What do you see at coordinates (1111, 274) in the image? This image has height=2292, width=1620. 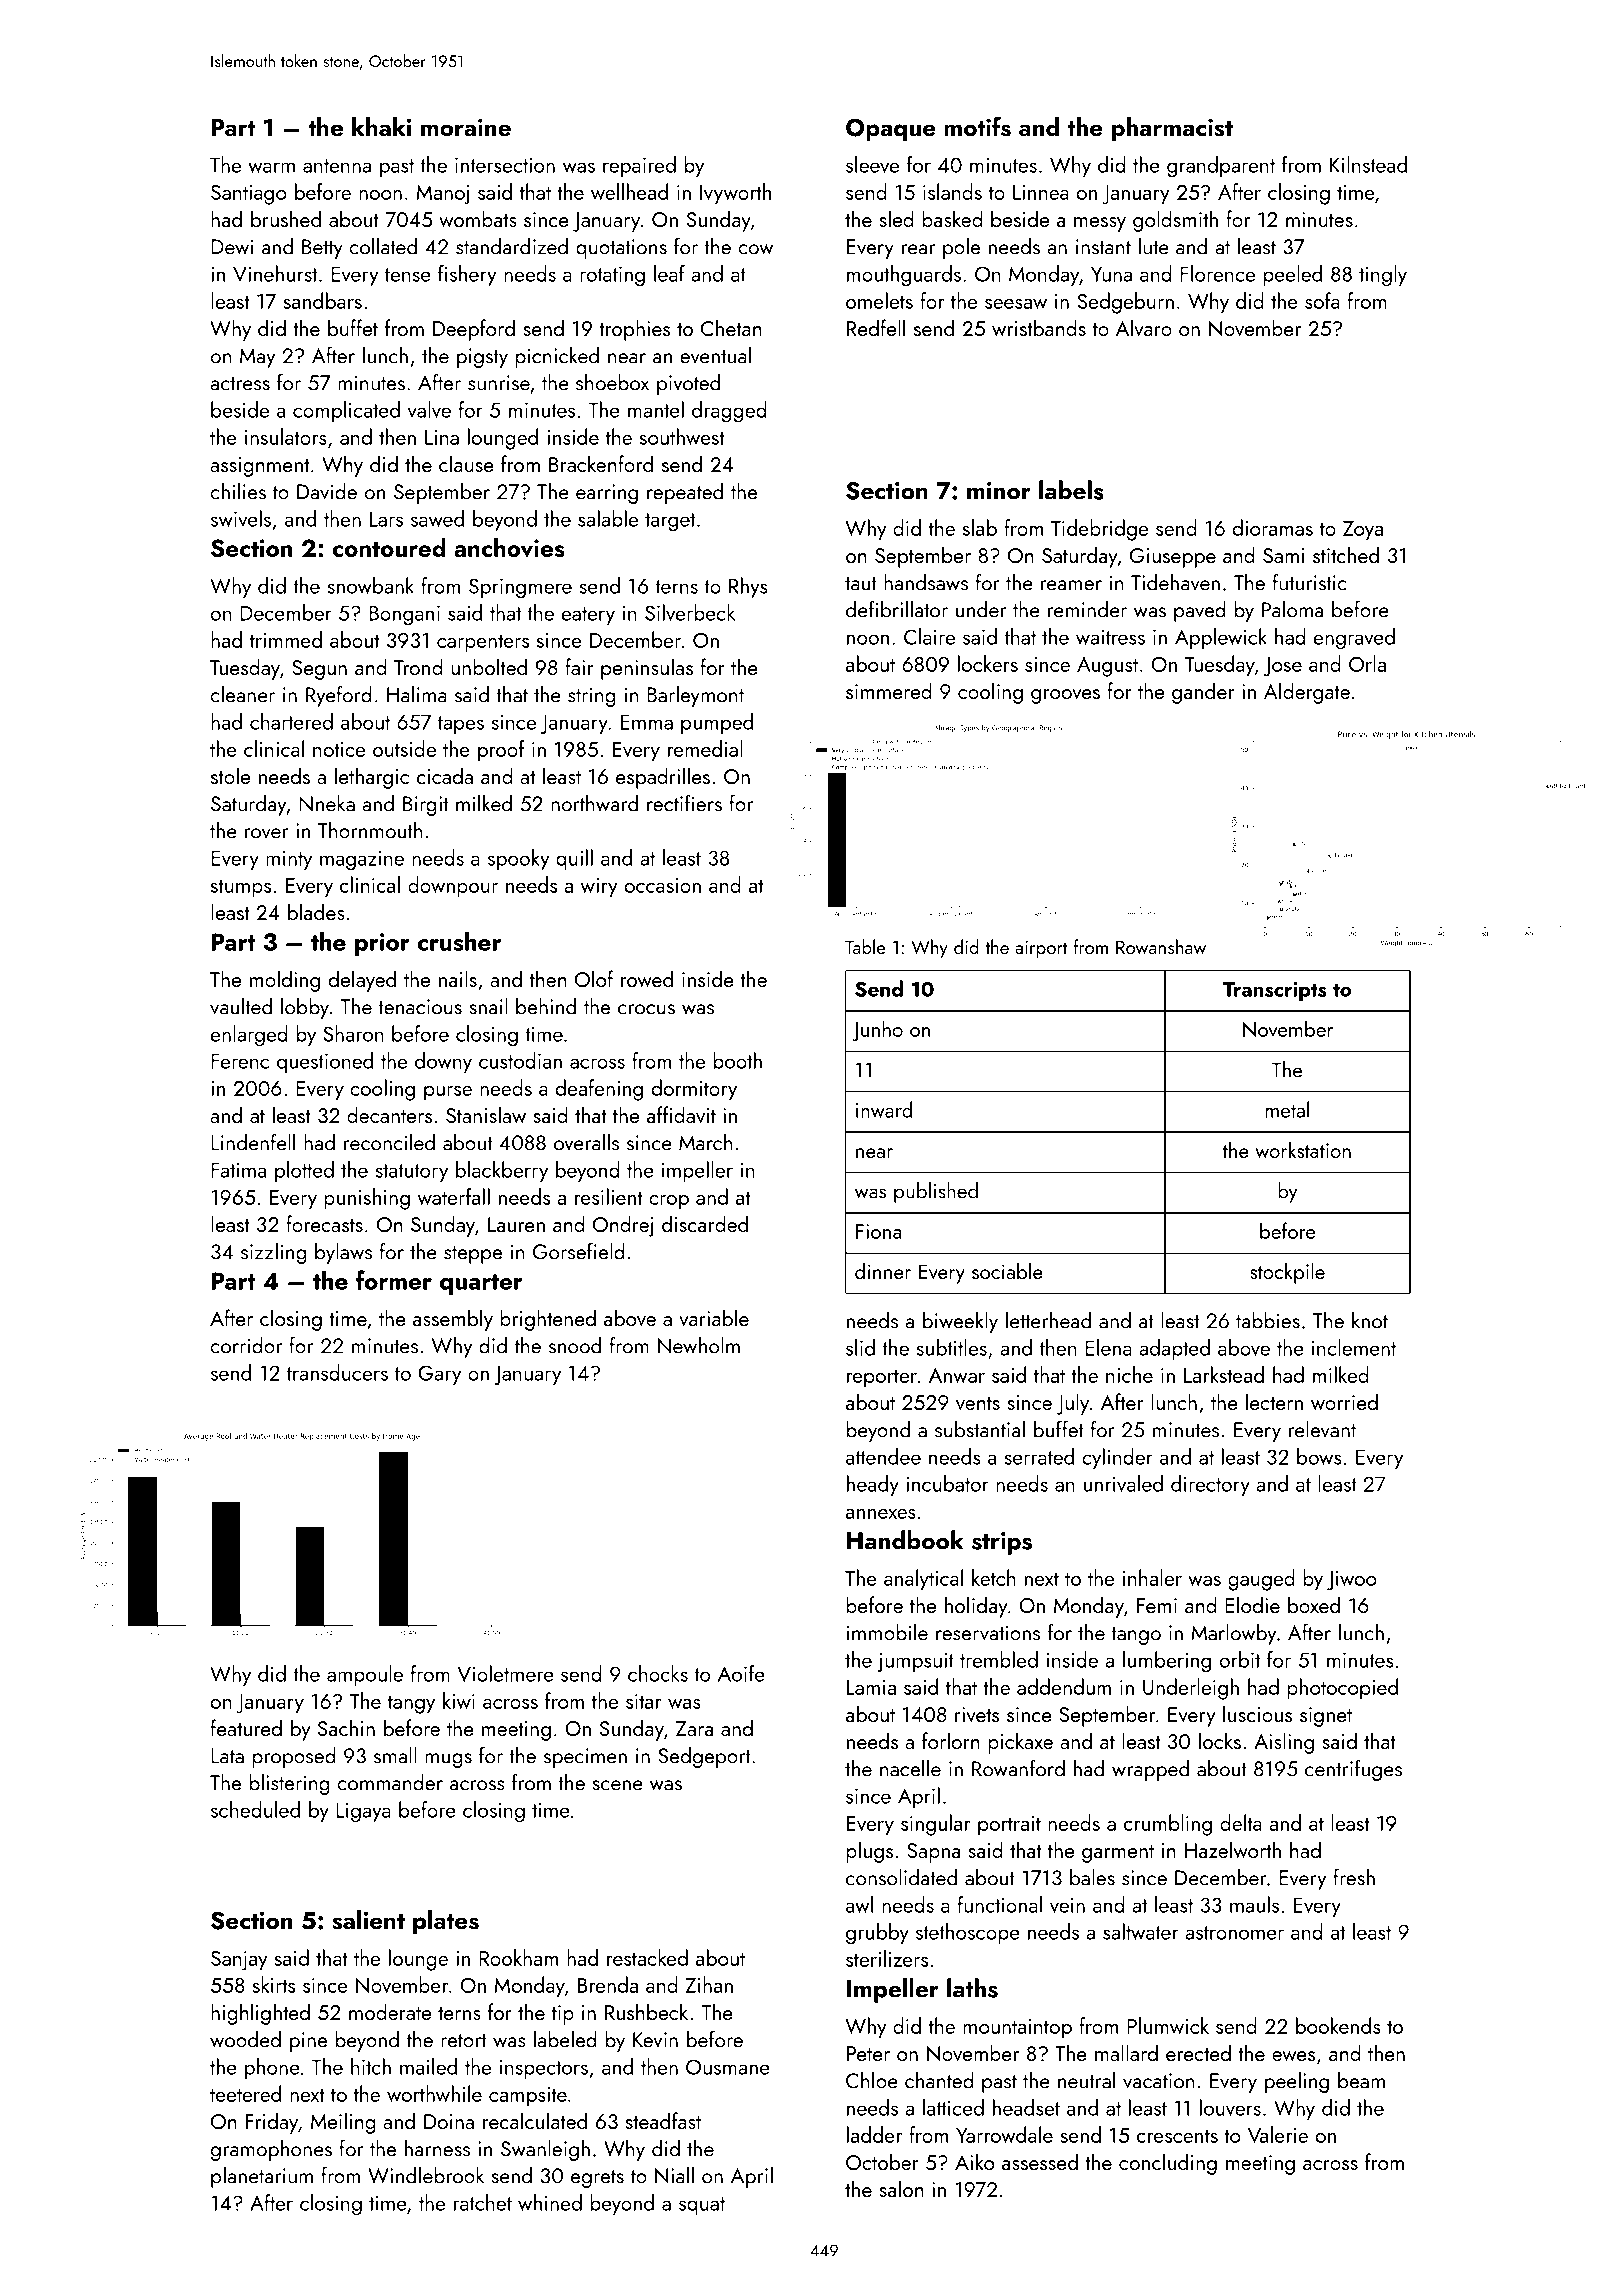 I see `Yuna` at bounding box center [1111, 274].
